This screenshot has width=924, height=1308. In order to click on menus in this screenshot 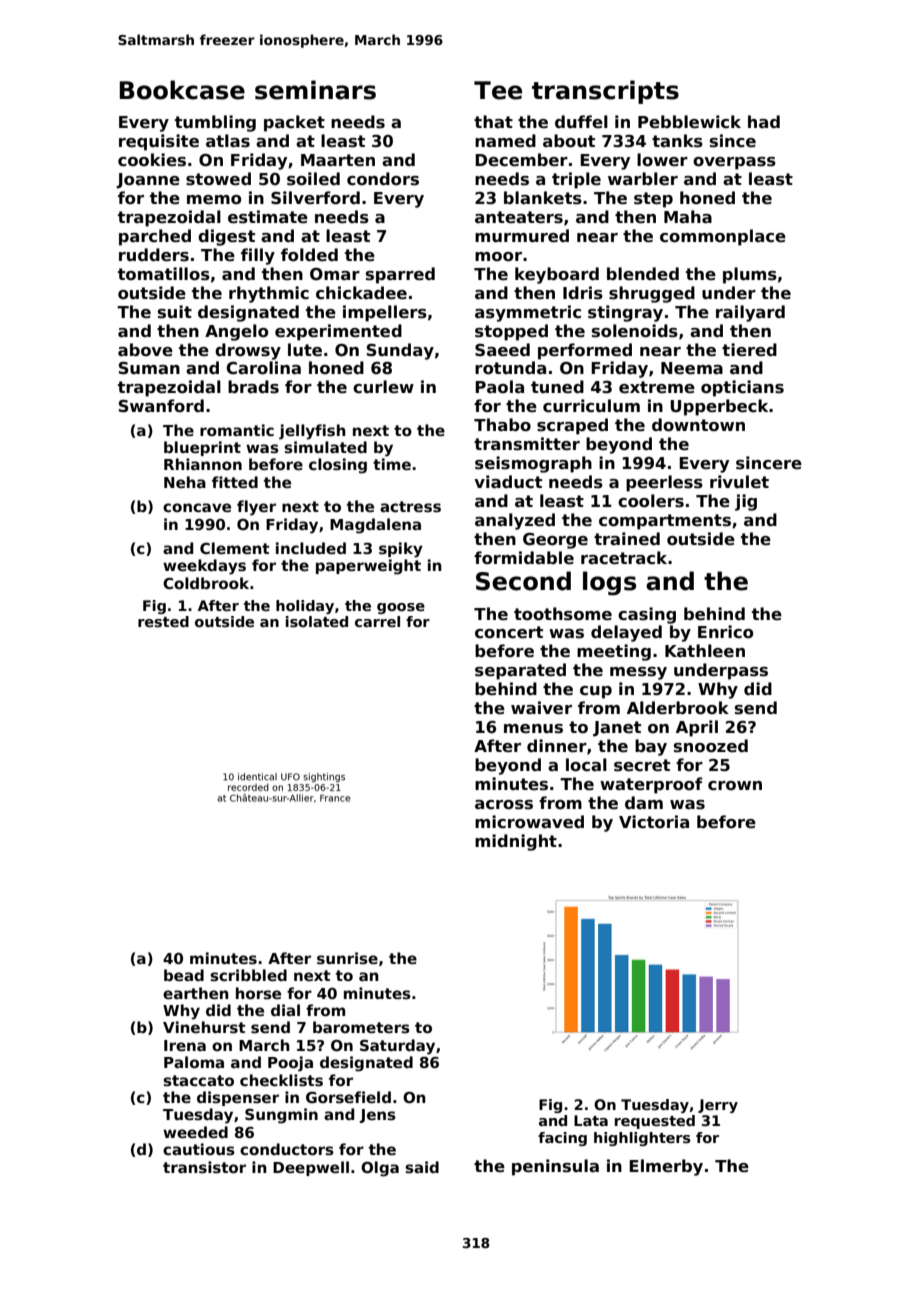, I will do `click(533, 729)`.
